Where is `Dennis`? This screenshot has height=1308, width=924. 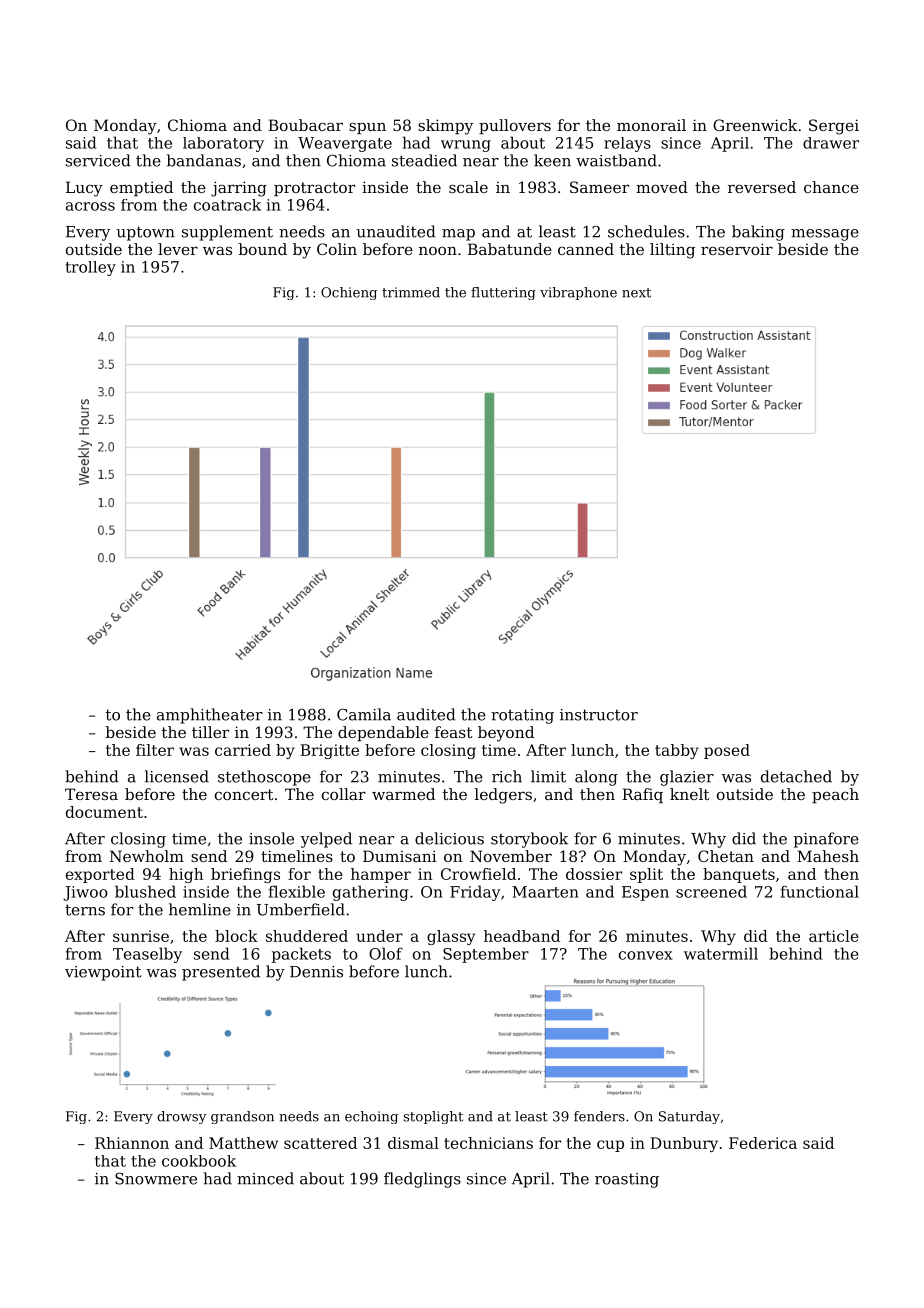
Dennis is located at coordinates (316, 972).
